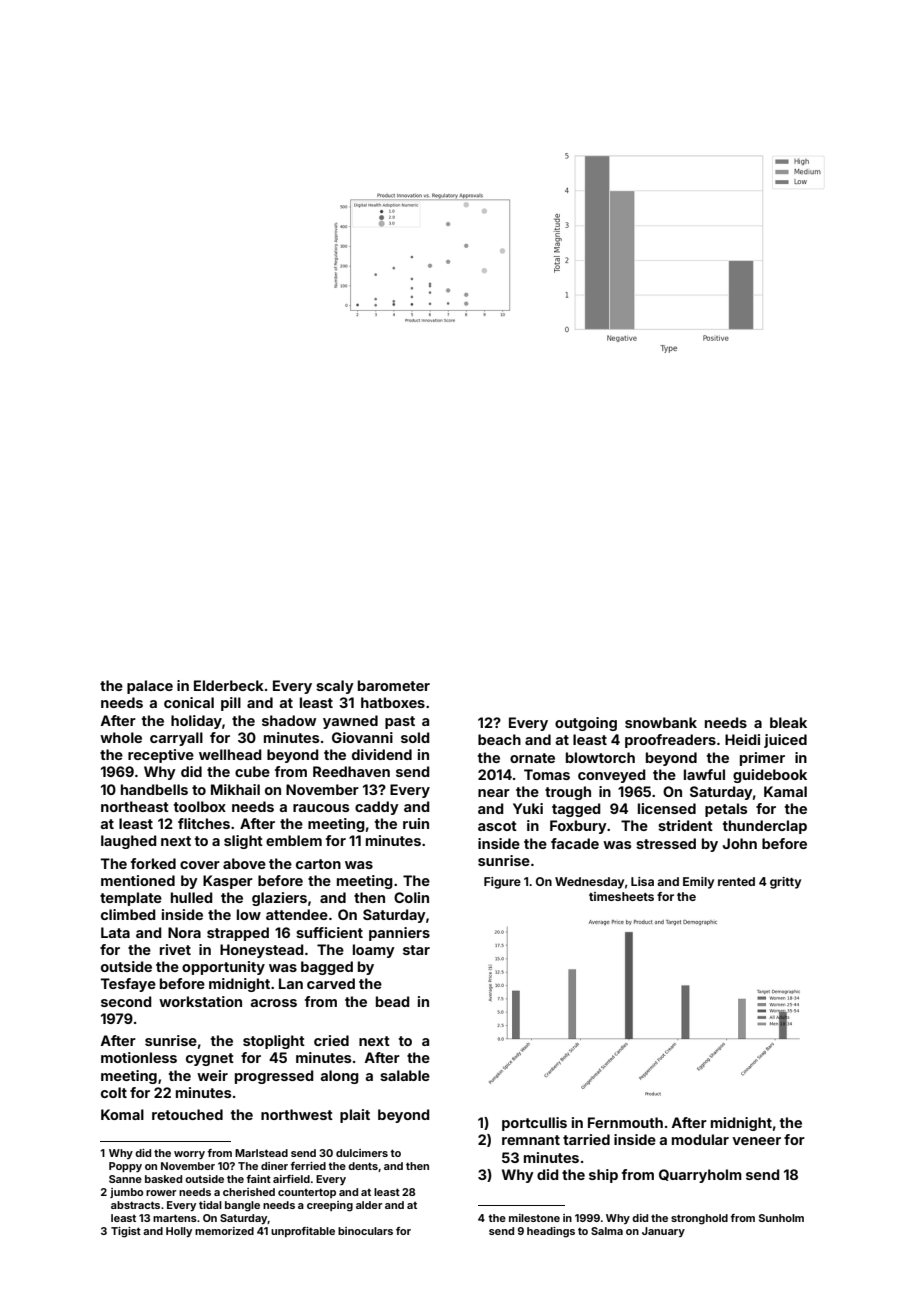 This image has height=1316, width=908. What do you see at coordinates (411, 897) in the image?
I see `Colin` at bounding box center [411, 897].
